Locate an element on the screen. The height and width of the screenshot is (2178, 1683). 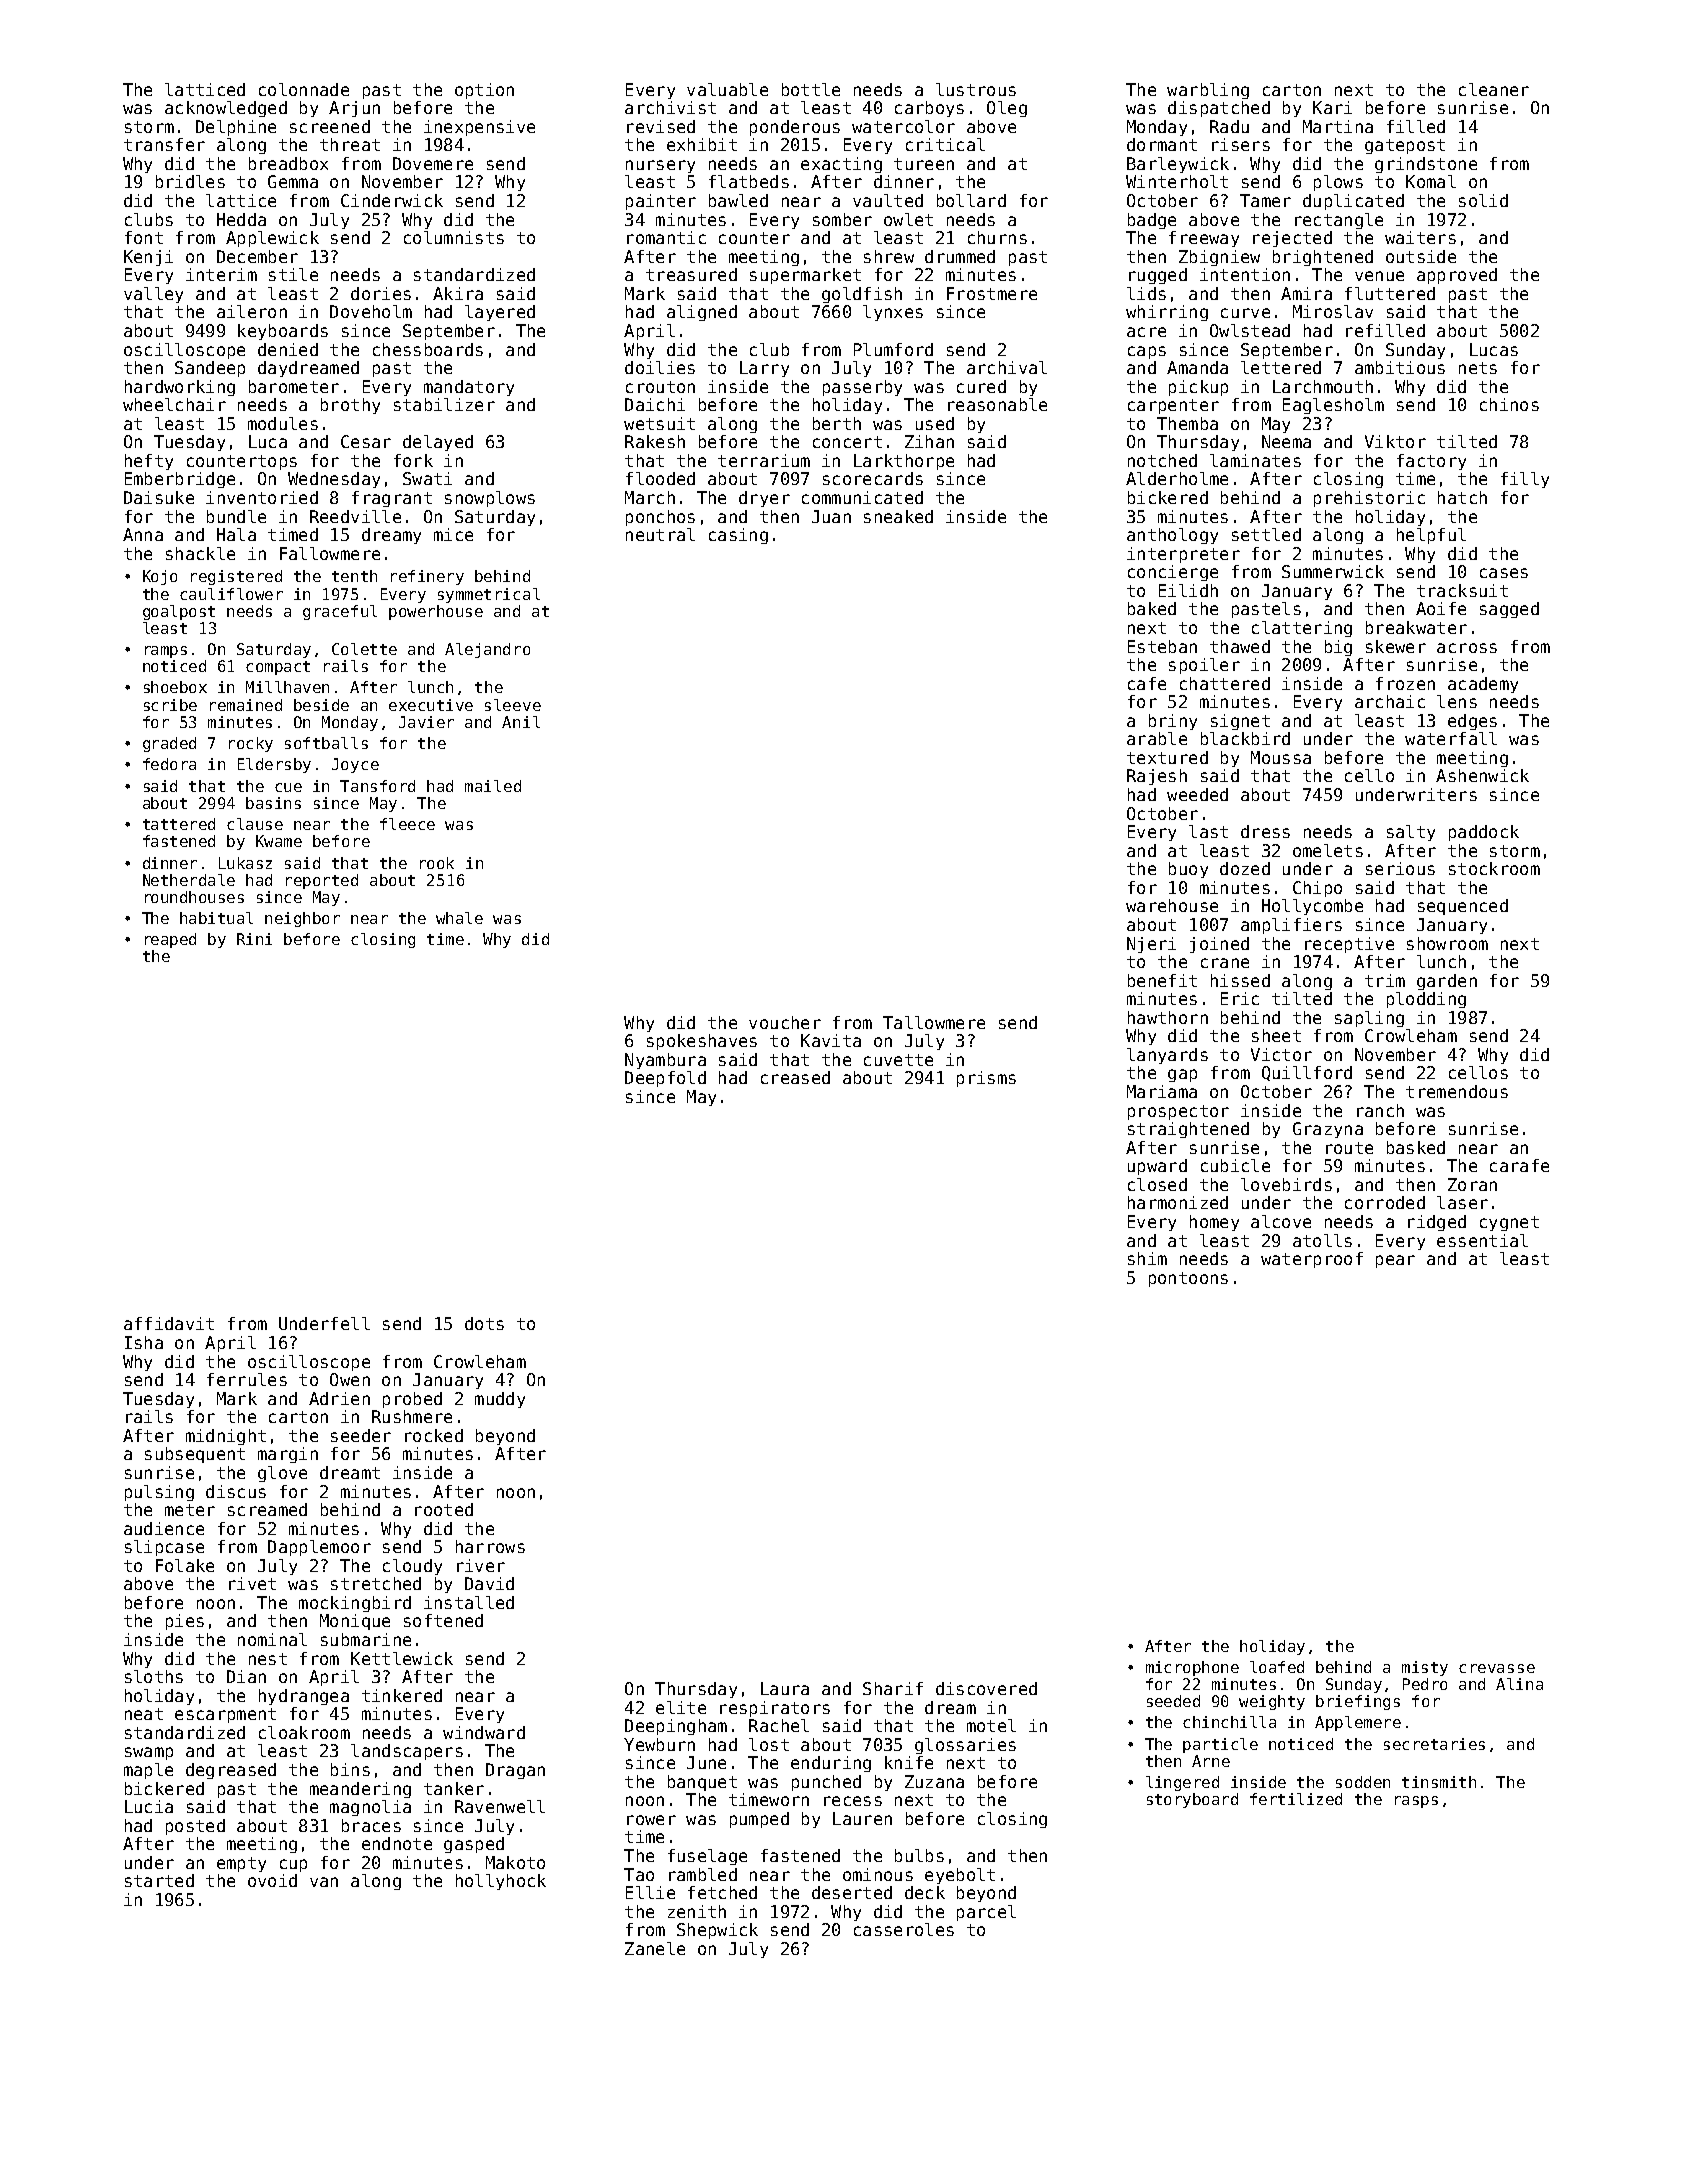
rasps is located at coordinates (1416, 1802).
